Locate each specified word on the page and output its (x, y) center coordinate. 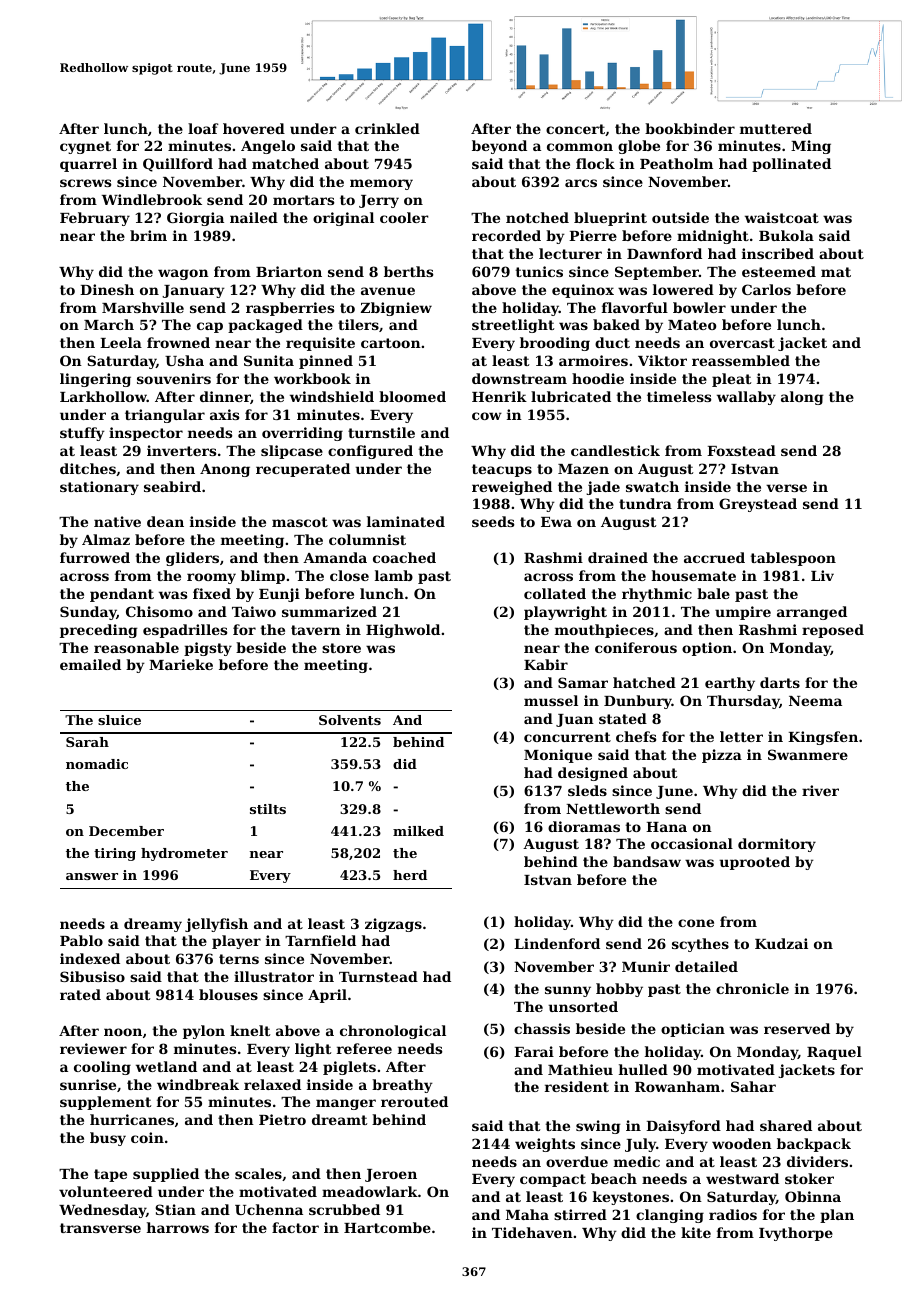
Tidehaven (532, 1232)
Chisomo (159, 611)
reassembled (741, 360)
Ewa (556, 522)
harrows (178, 1227)
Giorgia (195, 219)
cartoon (391, 343)
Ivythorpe (796, 1234)
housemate (694, 575)
